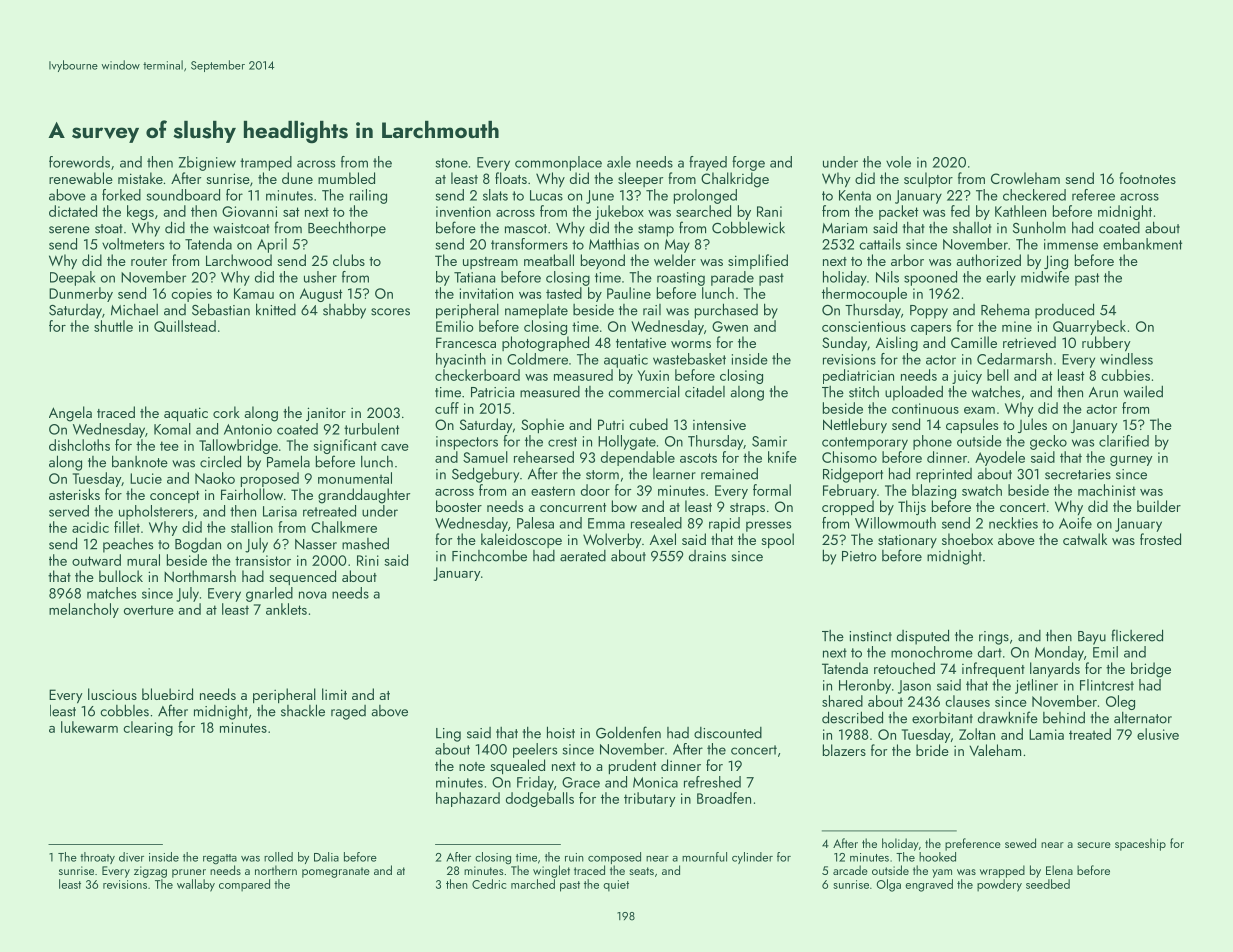 The height and width of the document is (952, 1233). Describe the element at coordinates (898, 162) in the document. I see `vole` at that location.
